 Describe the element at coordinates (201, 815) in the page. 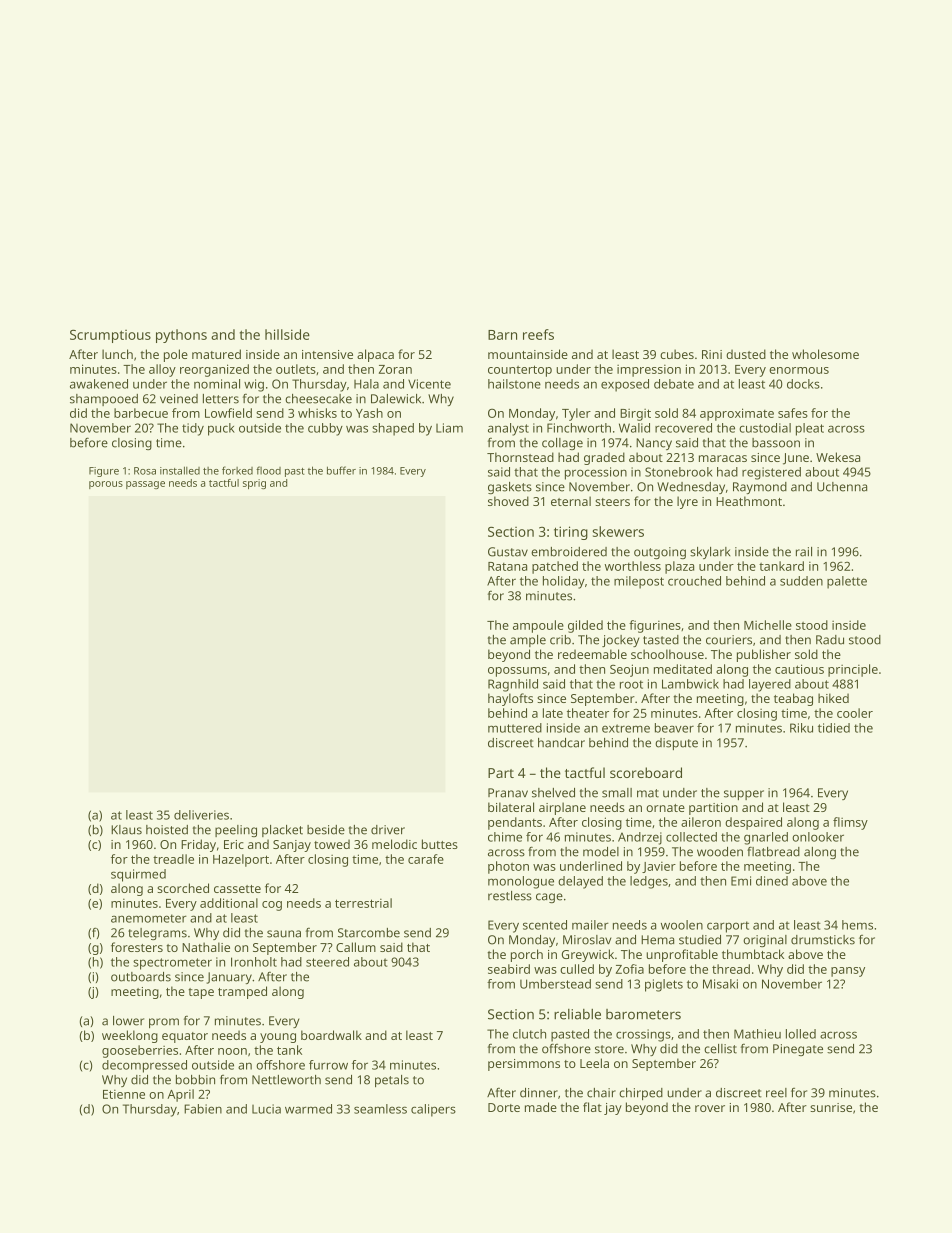

I see `deliveries` at that location.
